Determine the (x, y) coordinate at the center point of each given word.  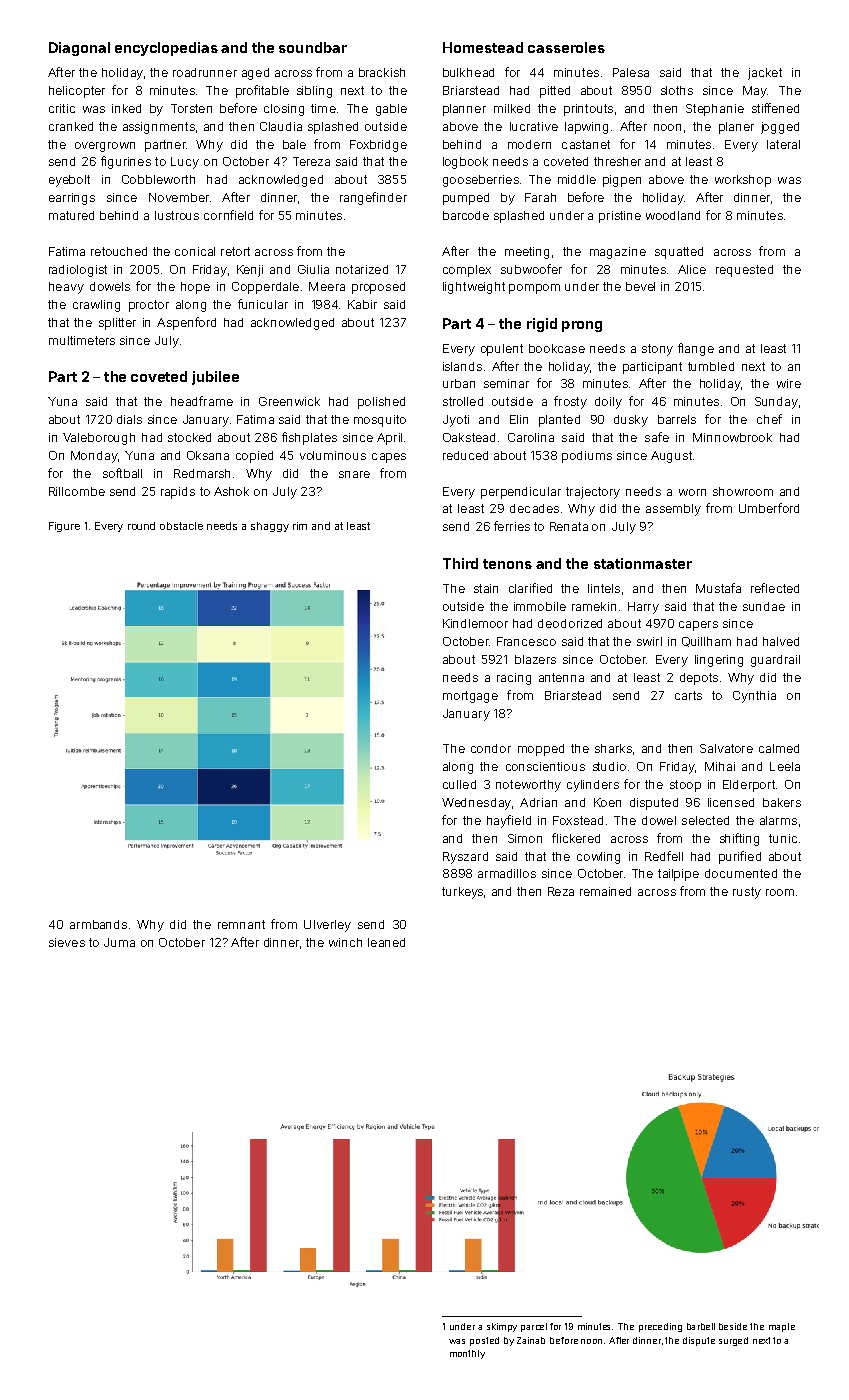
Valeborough (99, 439)
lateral (783, 144)
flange (696, 349)
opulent (502, 350)
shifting (739, 839)
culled (459, 784)
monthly (467, 1354)
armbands (98, 924)
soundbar (313, 47)
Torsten (191, 108)
